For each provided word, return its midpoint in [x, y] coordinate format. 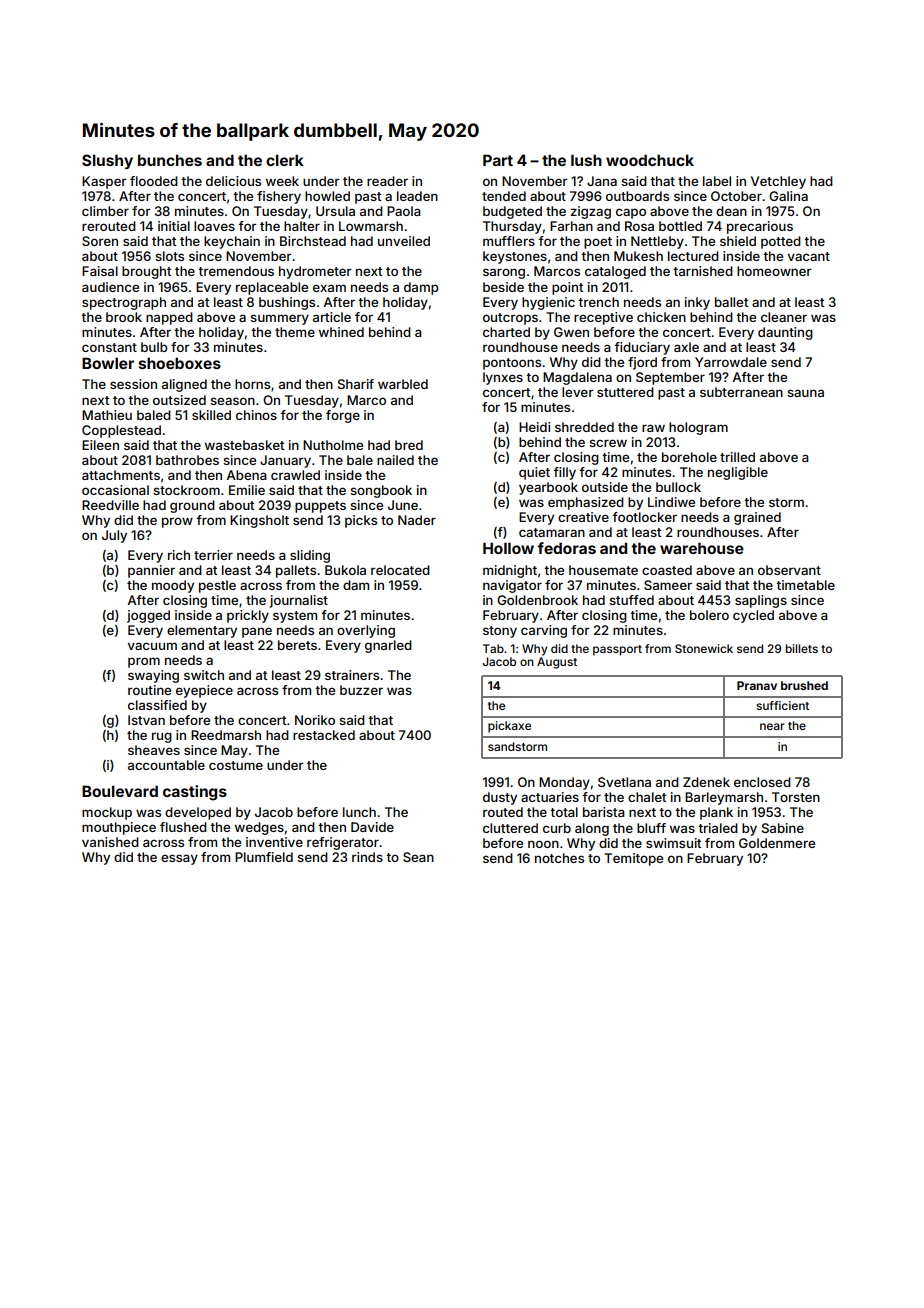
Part [498, 160]
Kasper [104, 182]
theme [295, 332]
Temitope [633, 859]
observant [789, 570]
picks [361, 521]
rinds [367, 857]
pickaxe [509, 727]
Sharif [356, 384]
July [114, 536]
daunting [785, 333]
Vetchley [778, 182]
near [772, 726]
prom [144, 662]
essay [179, 859]
